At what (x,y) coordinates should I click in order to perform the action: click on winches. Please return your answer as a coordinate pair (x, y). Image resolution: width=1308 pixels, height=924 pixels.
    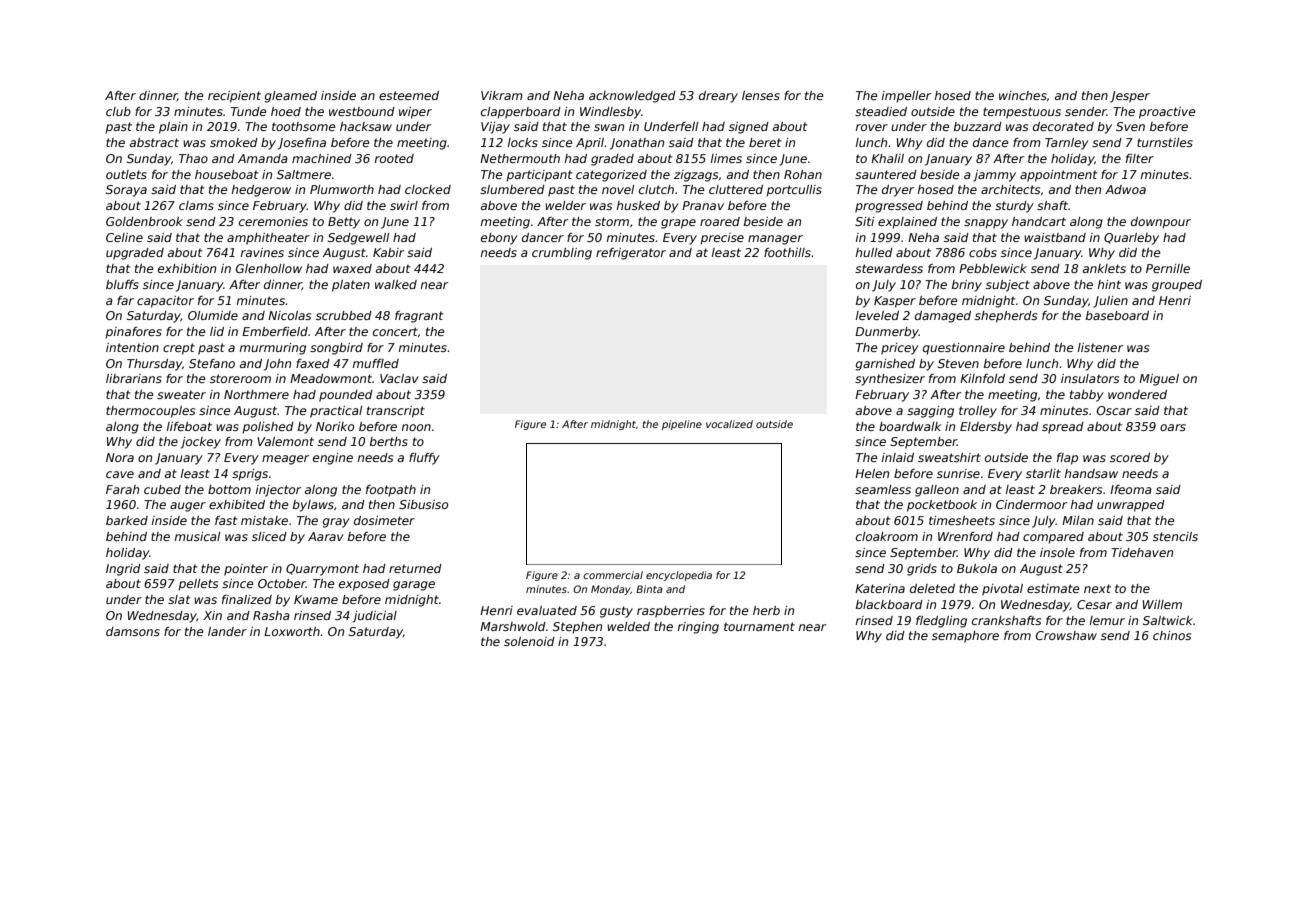
    Looking at the image, I should click on (1023, 95).
